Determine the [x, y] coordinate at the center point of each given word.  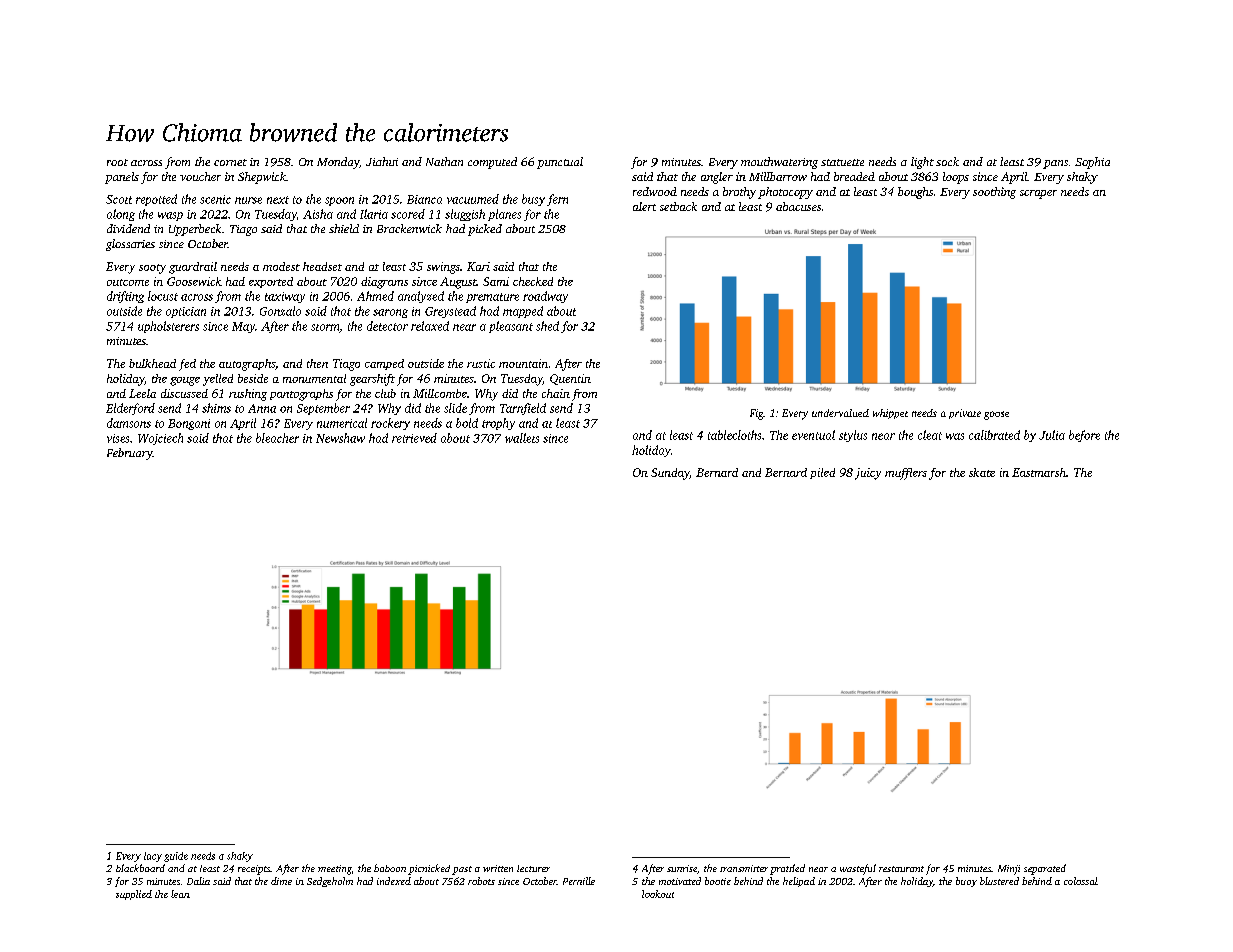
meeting [335, 870]
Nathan [444, 161]
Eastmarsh [1039, 472]
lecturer [533, 868]
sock [947, 161]
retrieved [414, 438]
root [117, 162]
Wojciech [160, 439]
